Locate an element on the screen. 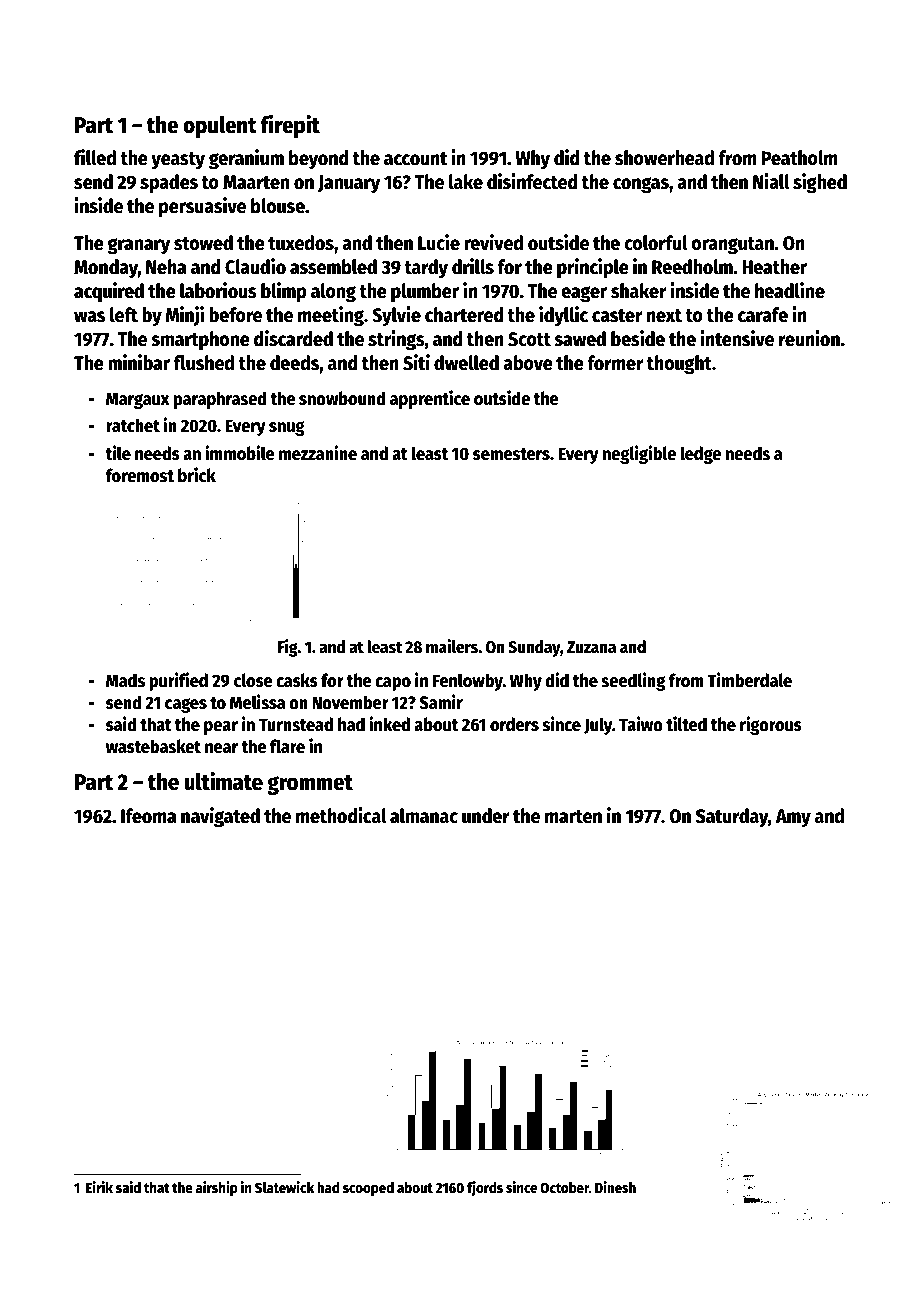  apprentice is located at coordinates (430, 399).
